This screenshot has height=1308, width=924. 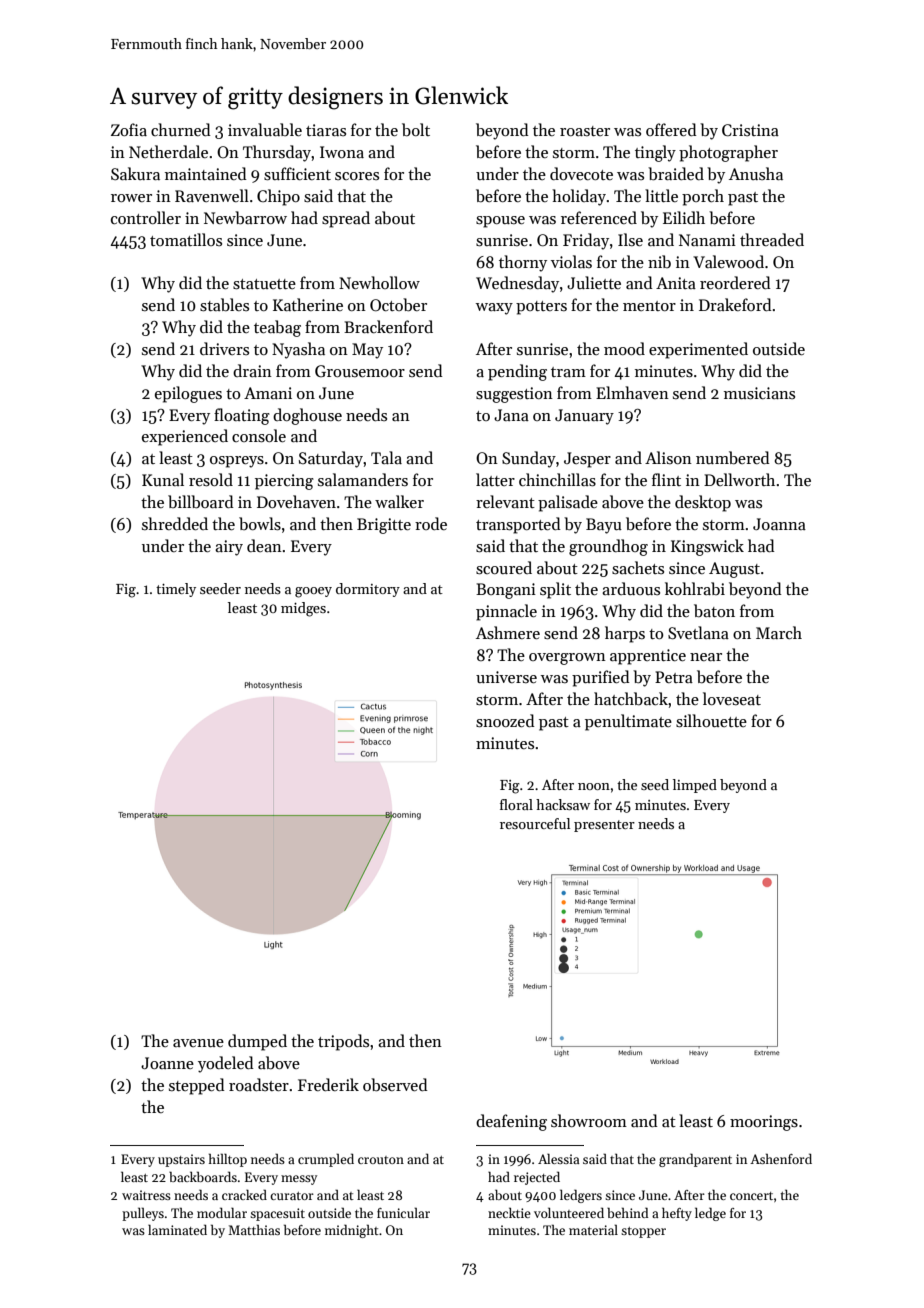 I want to click on necktie, so click(x=509, y=1212).
